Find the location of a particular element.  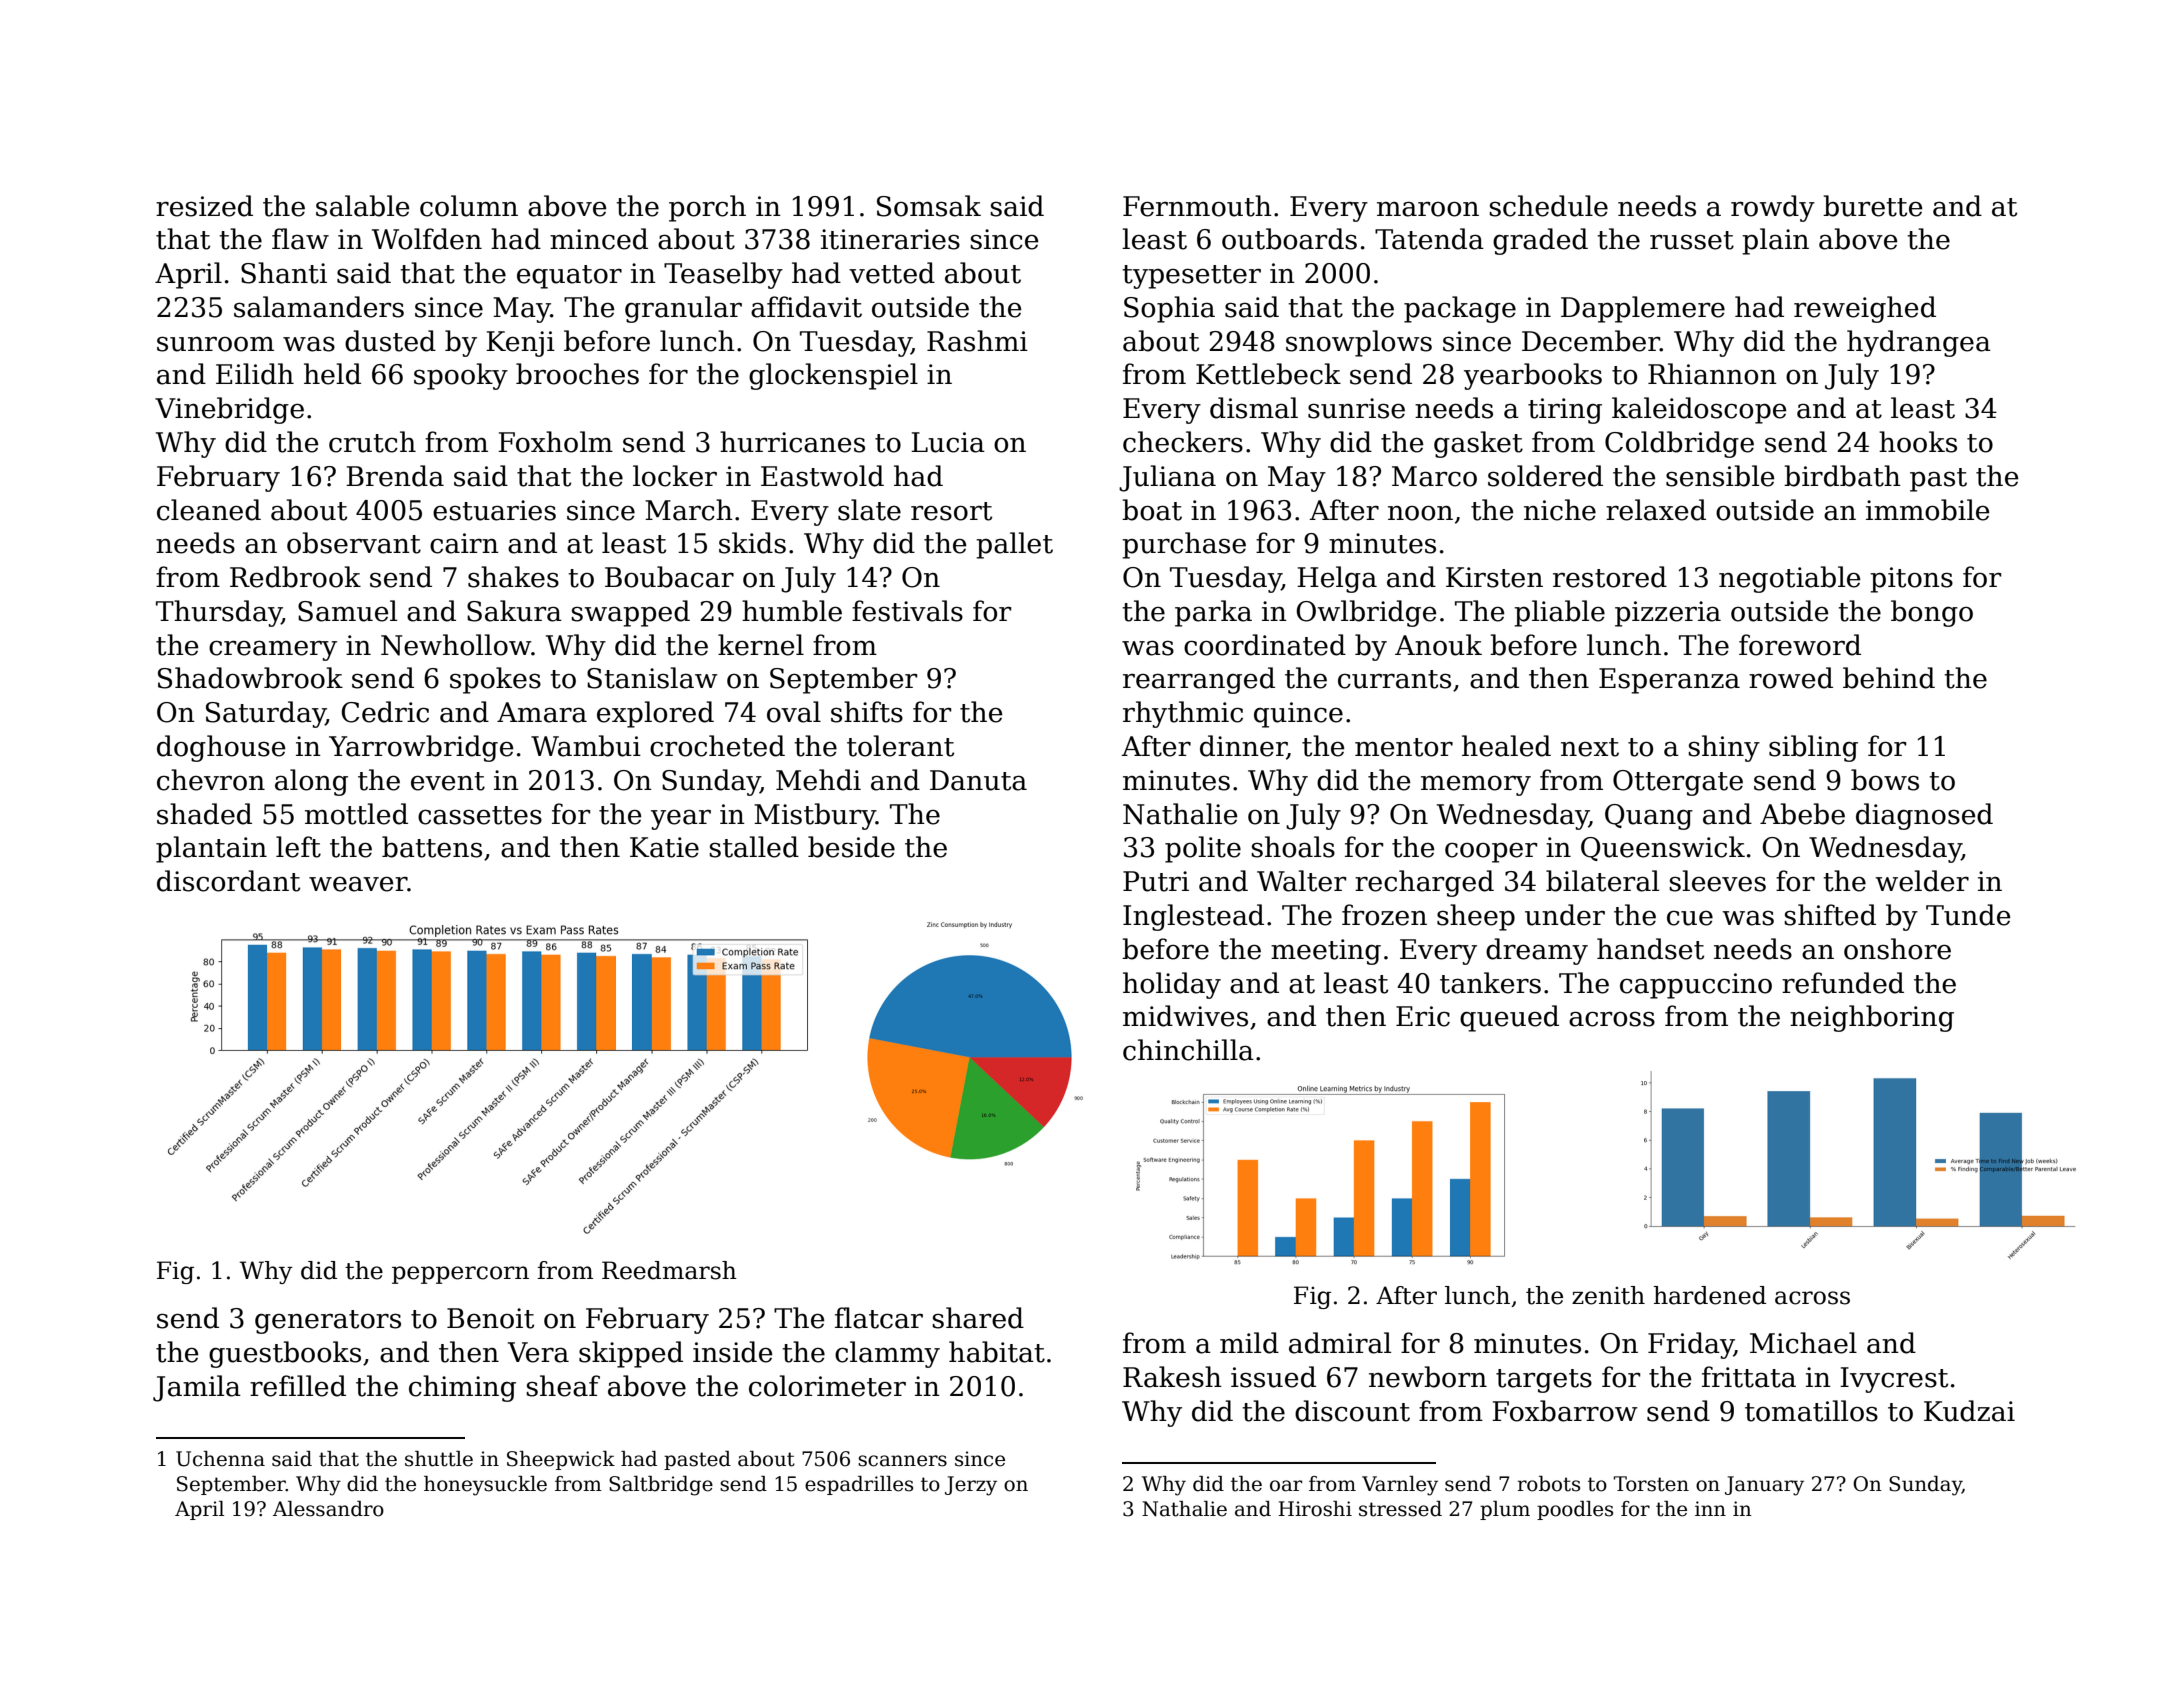

mild is located at coordinates (1249, 1343).
